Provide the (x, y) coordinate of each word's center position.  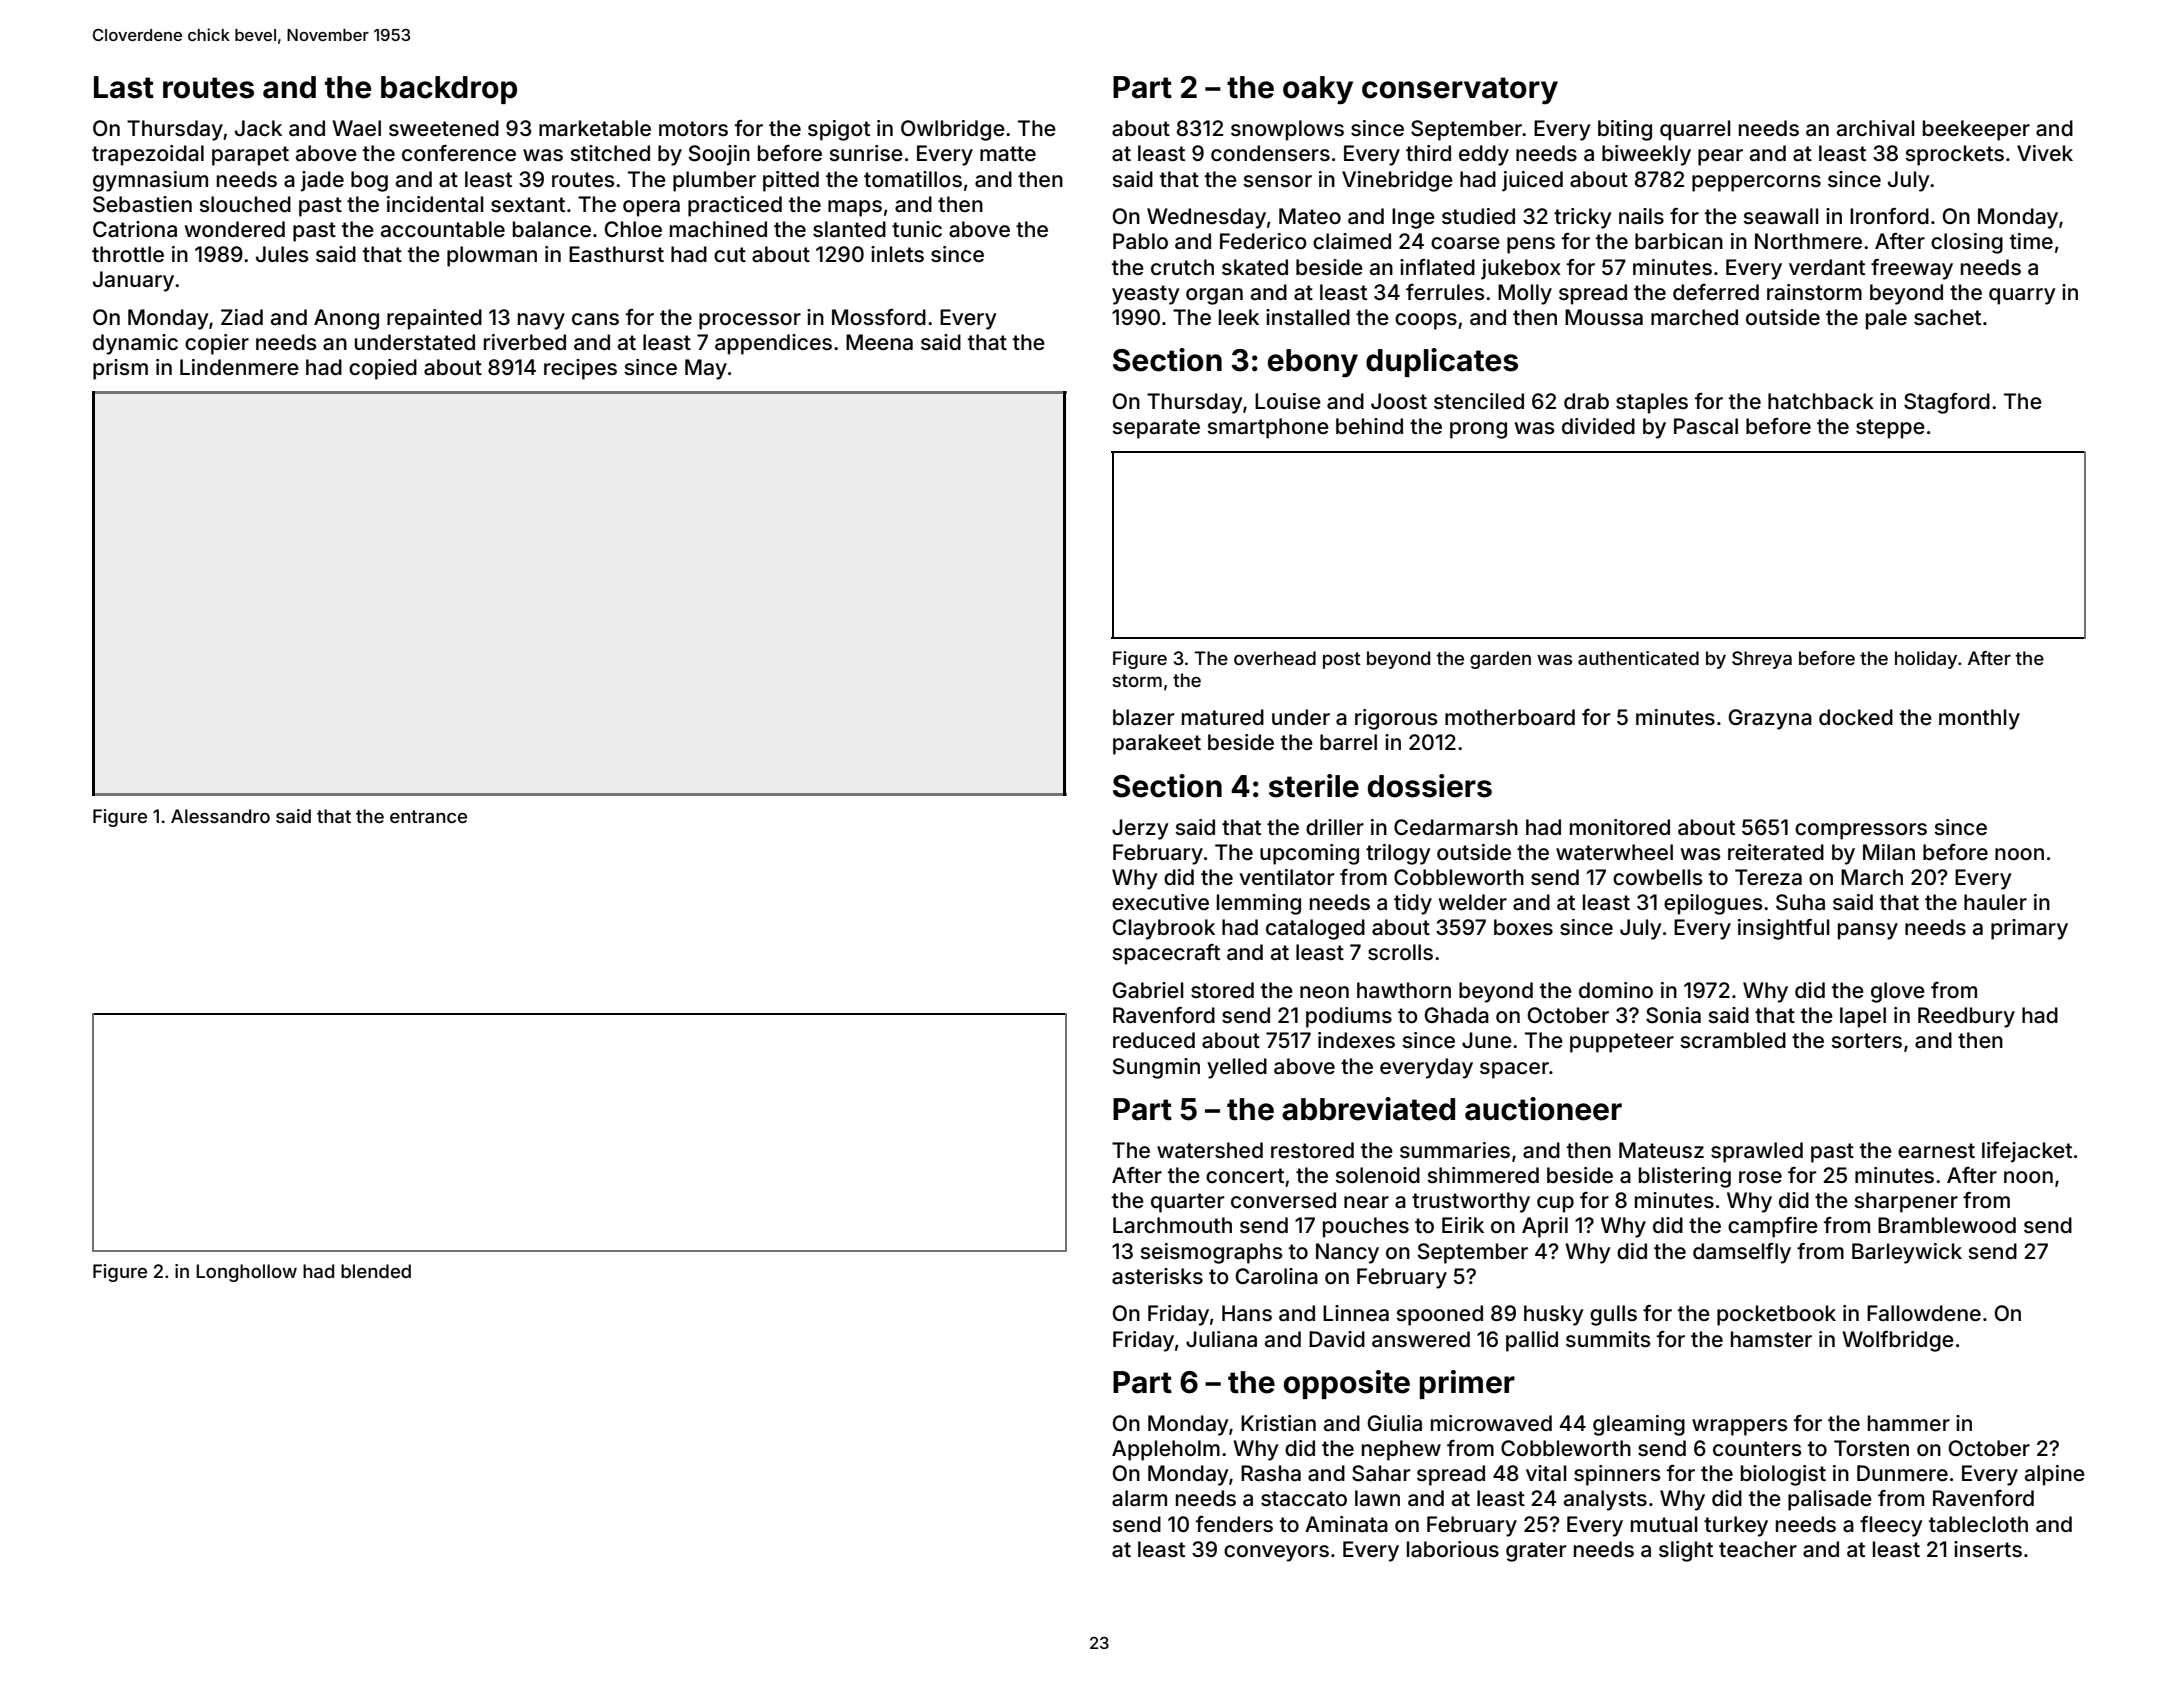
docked (1856, 717)
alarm (1139, 1498)
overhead (1275, 658)
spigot (839, 130)
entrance (428, 816)
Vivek (2045, 153)
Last (124, 87)
